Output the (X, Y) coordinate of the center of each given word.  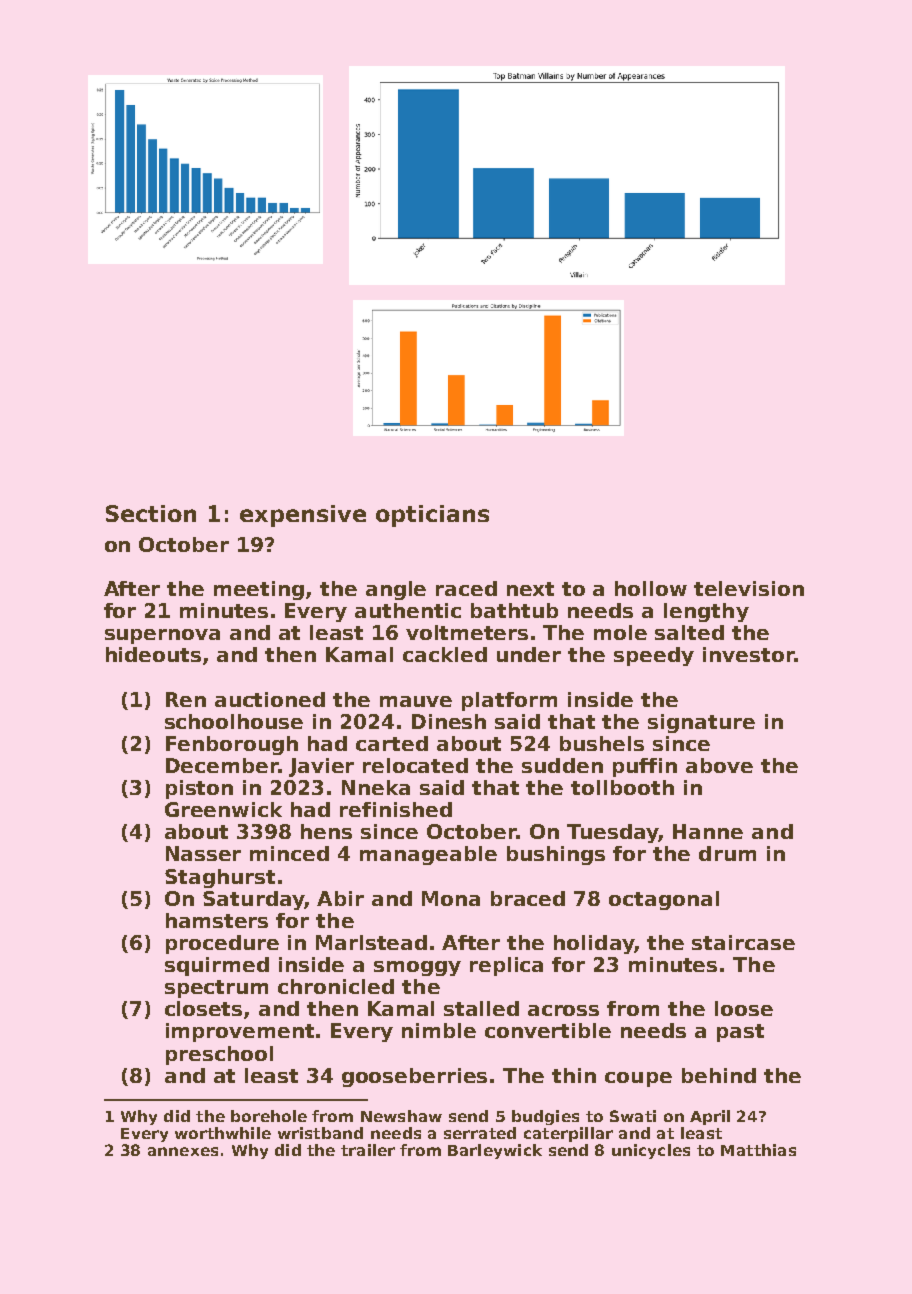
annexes (183, 1151)
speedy (654, 656)
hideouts (153, 654)
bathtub (514, 610)
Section (151, 513)
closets (203, 1008)
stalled (481, 1008)
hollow (651, 588)
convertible (548, 1030)
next (530, 589)
